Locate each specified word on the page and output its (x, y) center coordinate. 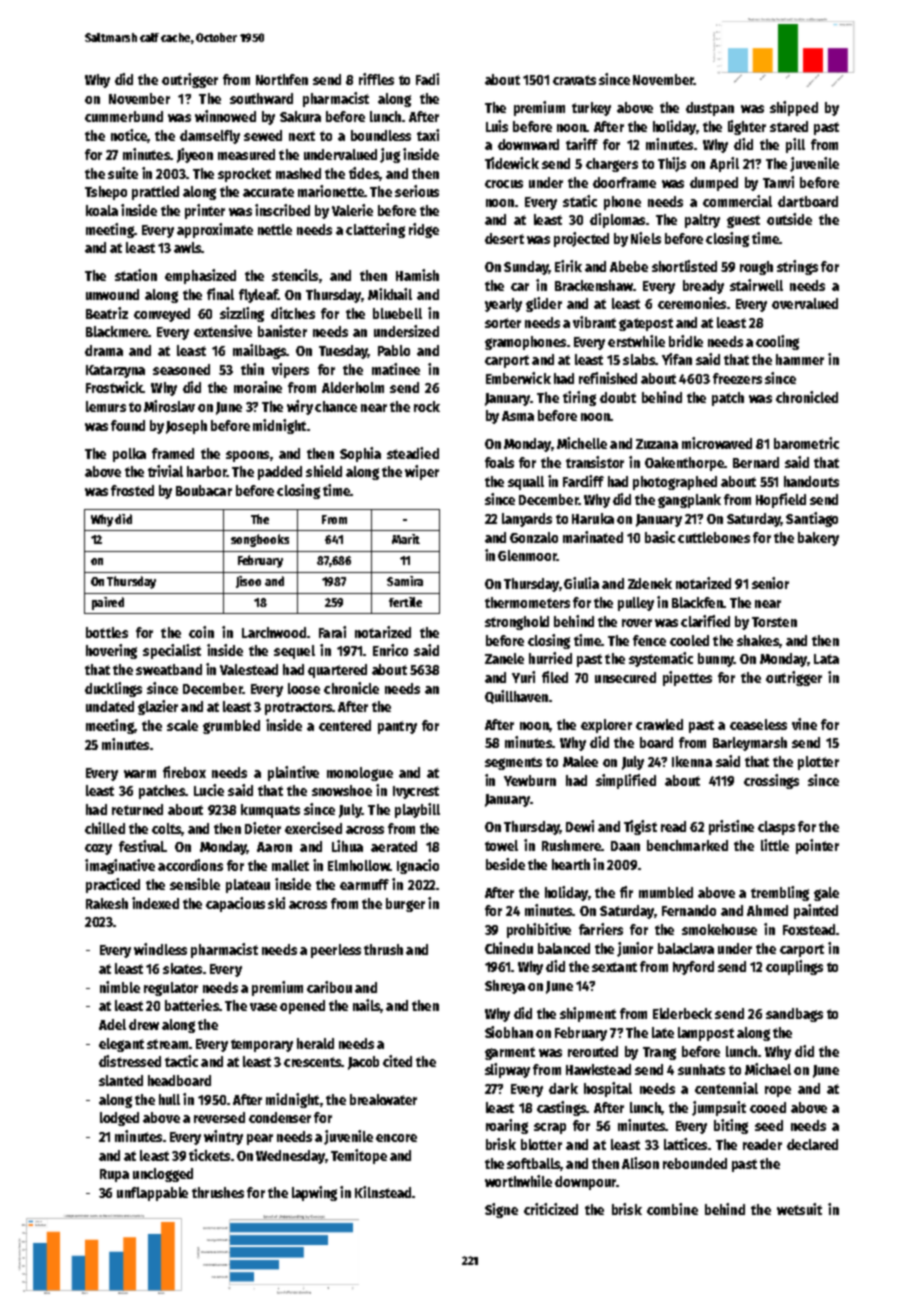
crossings (771, 781)
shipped (794, 108)
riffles (376, 79)
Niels (646, 238)
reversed (219, 1117)
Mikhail (390, 294)
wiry (300, 407)
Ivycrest (416, 792)
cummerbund (124, 116)
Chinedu (509, 948)
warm (140, 774)
